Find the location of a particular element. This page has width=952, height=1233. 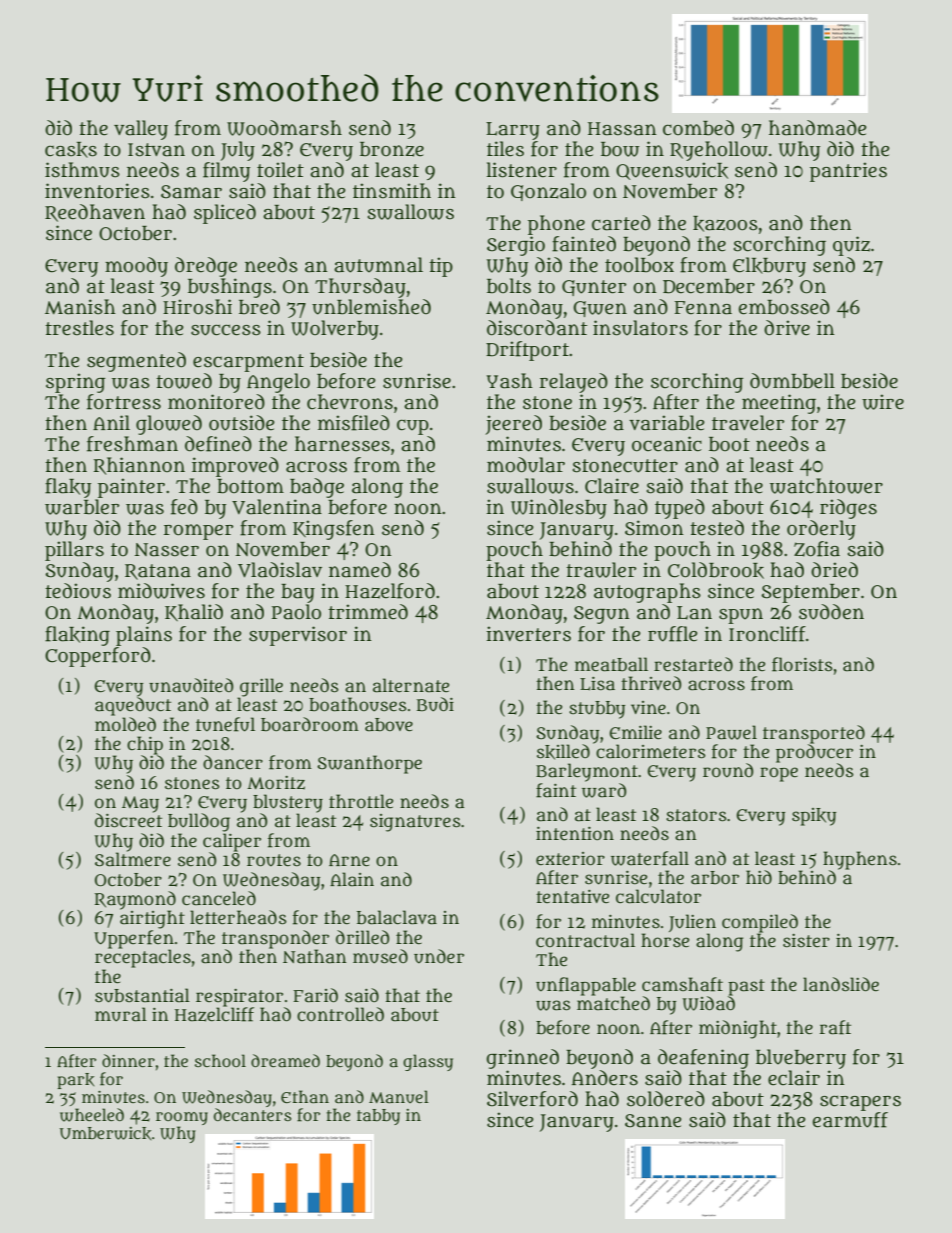

hyphens is located at coordinates (860, 860).
